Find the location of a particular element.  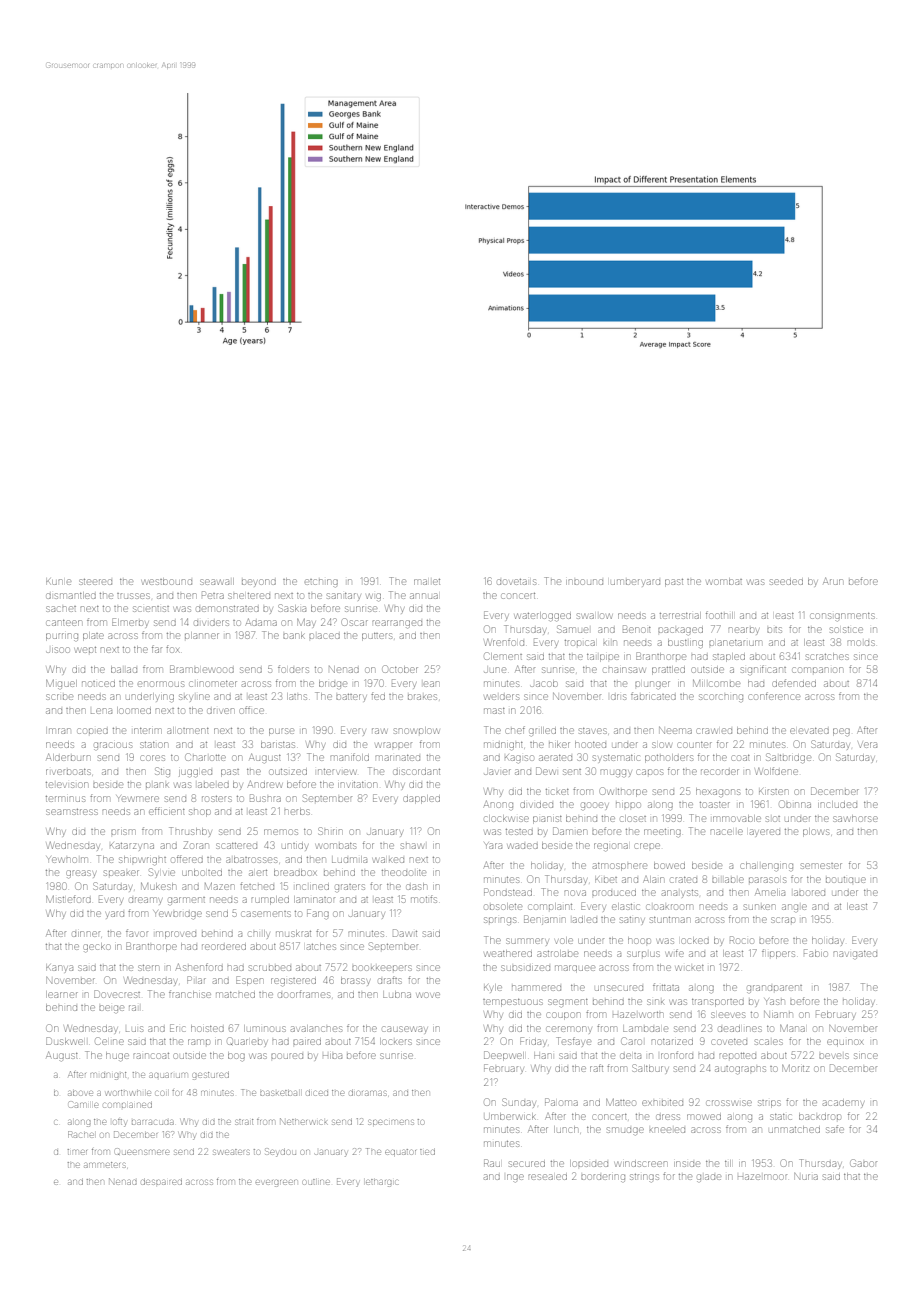

Arun is located at coordinates (833, 581).
